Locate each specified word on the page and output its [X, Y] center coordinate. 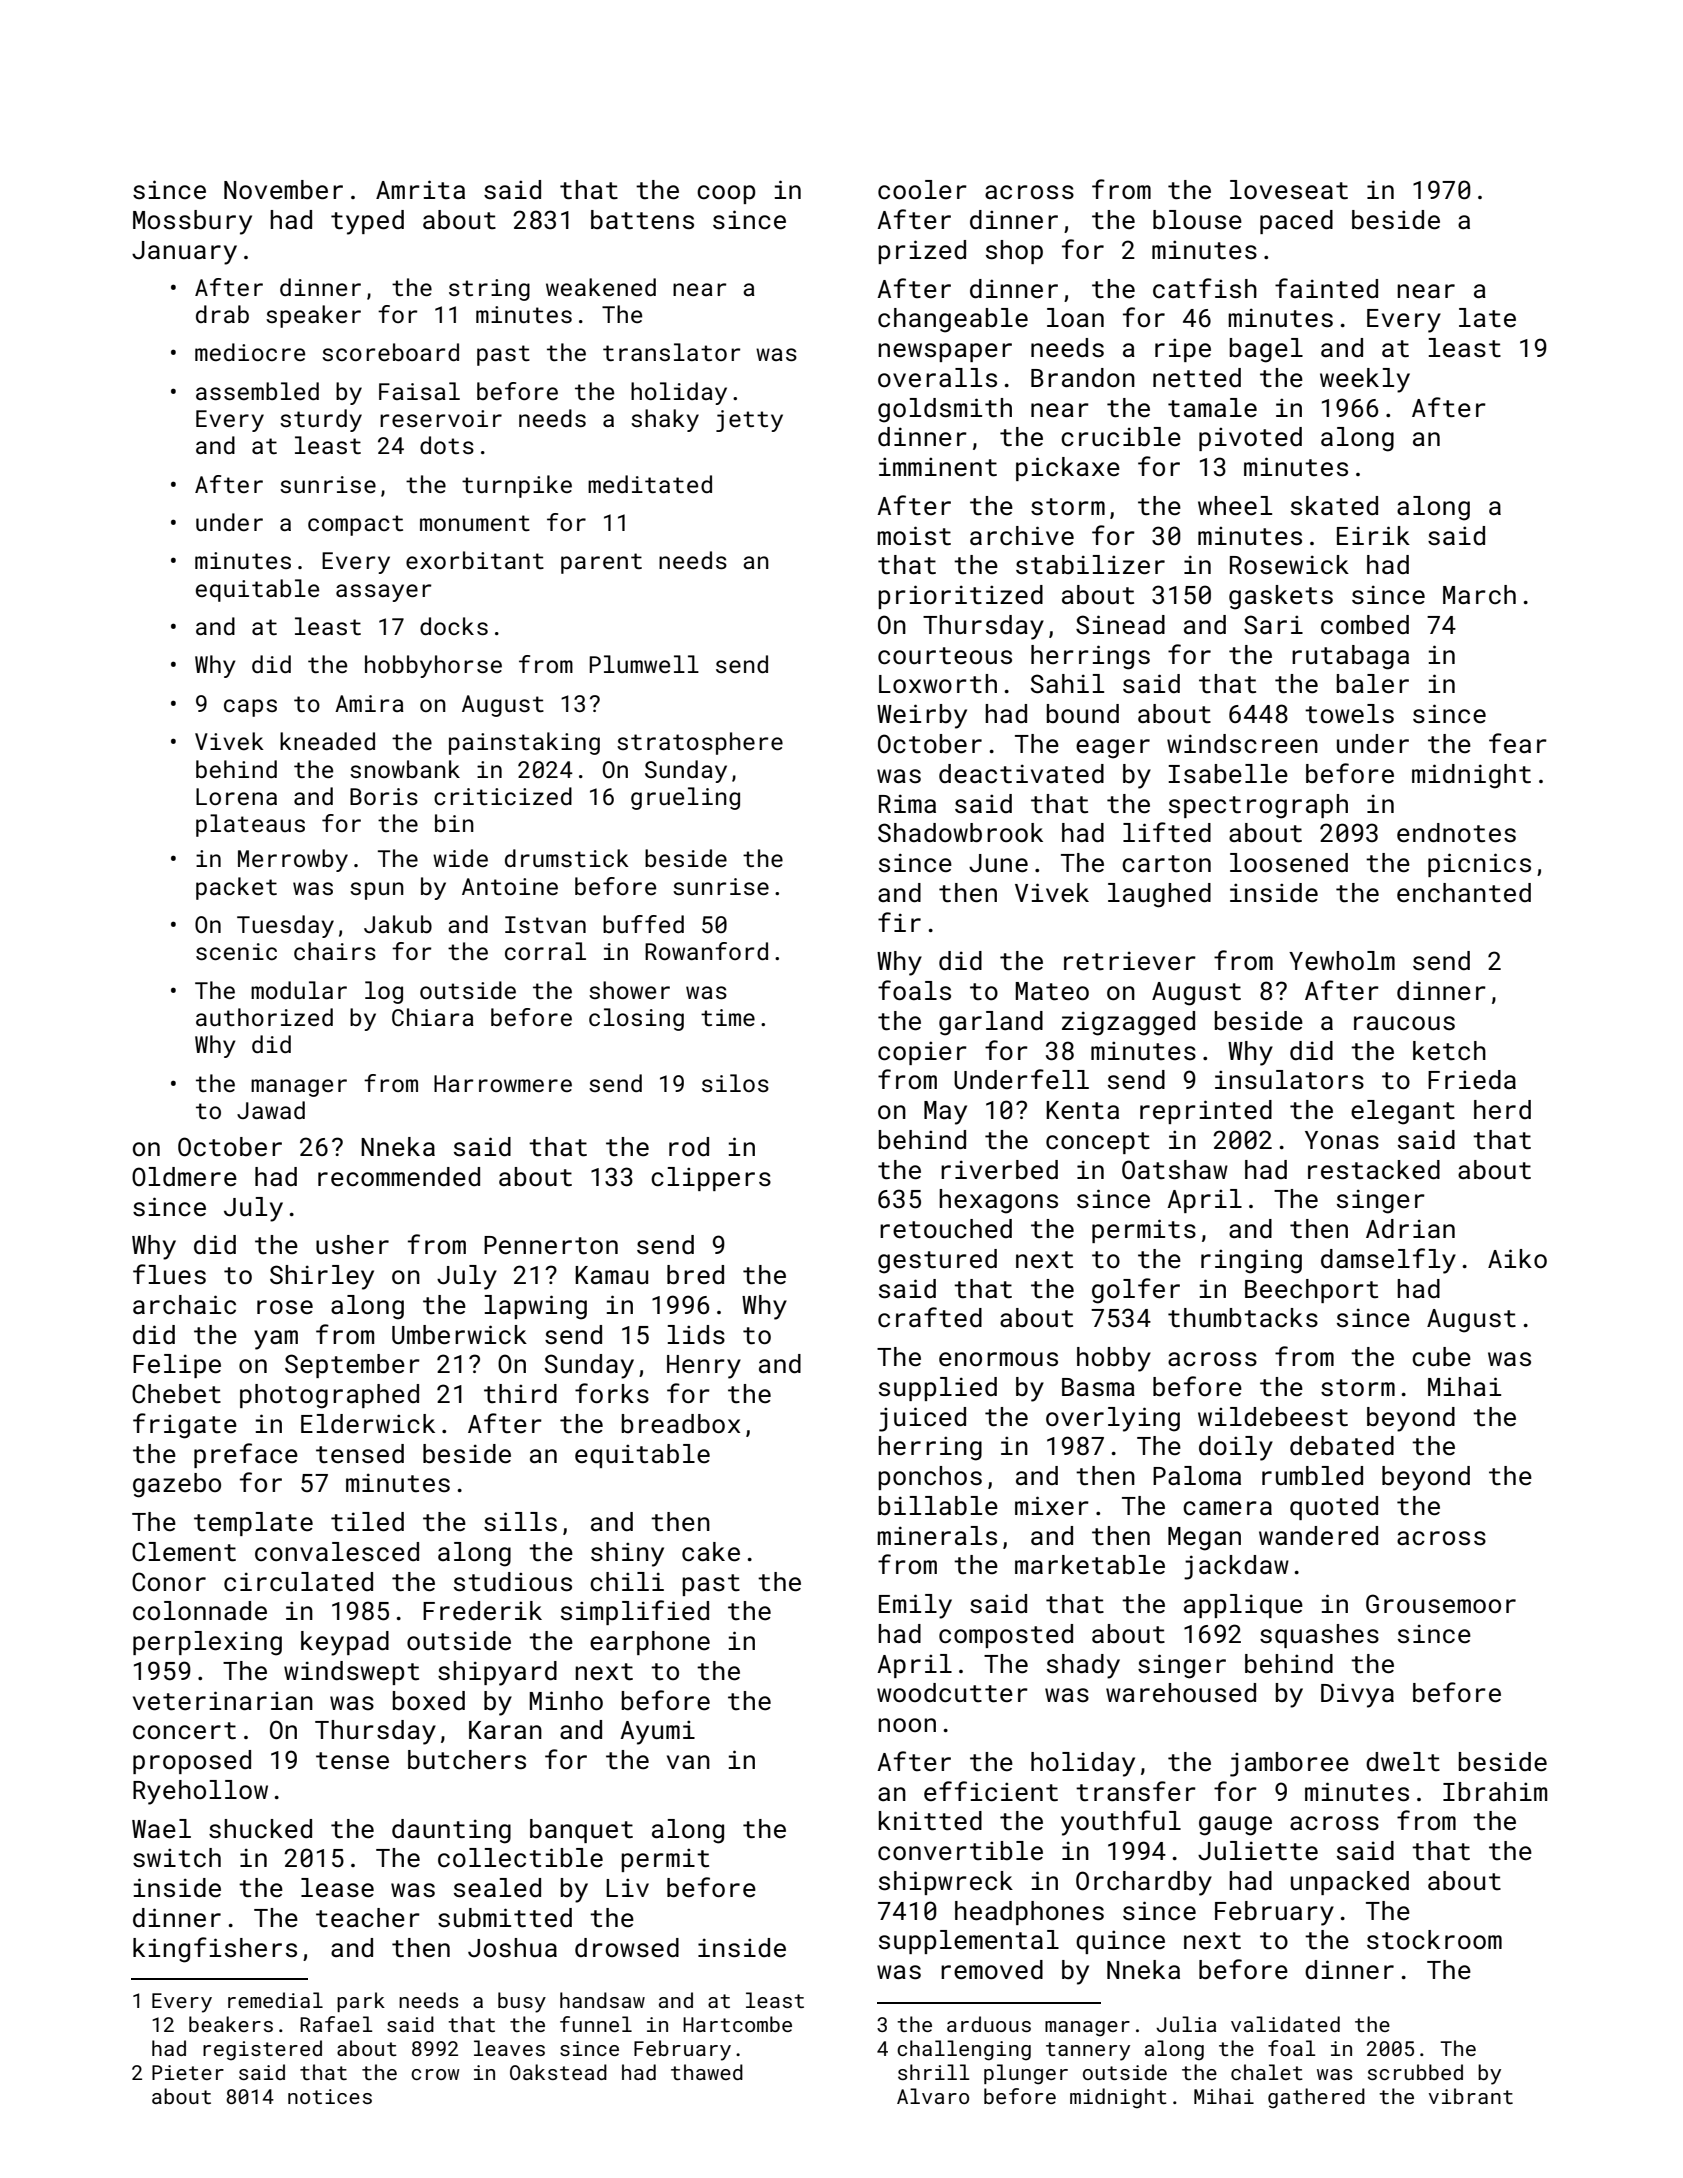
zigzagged [1128, 1023]
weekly [1365, 380]
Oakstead [558, 2072]
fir [899, 922]
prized [922, 252]
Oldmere [184, 1177]
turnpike [517, 486]
